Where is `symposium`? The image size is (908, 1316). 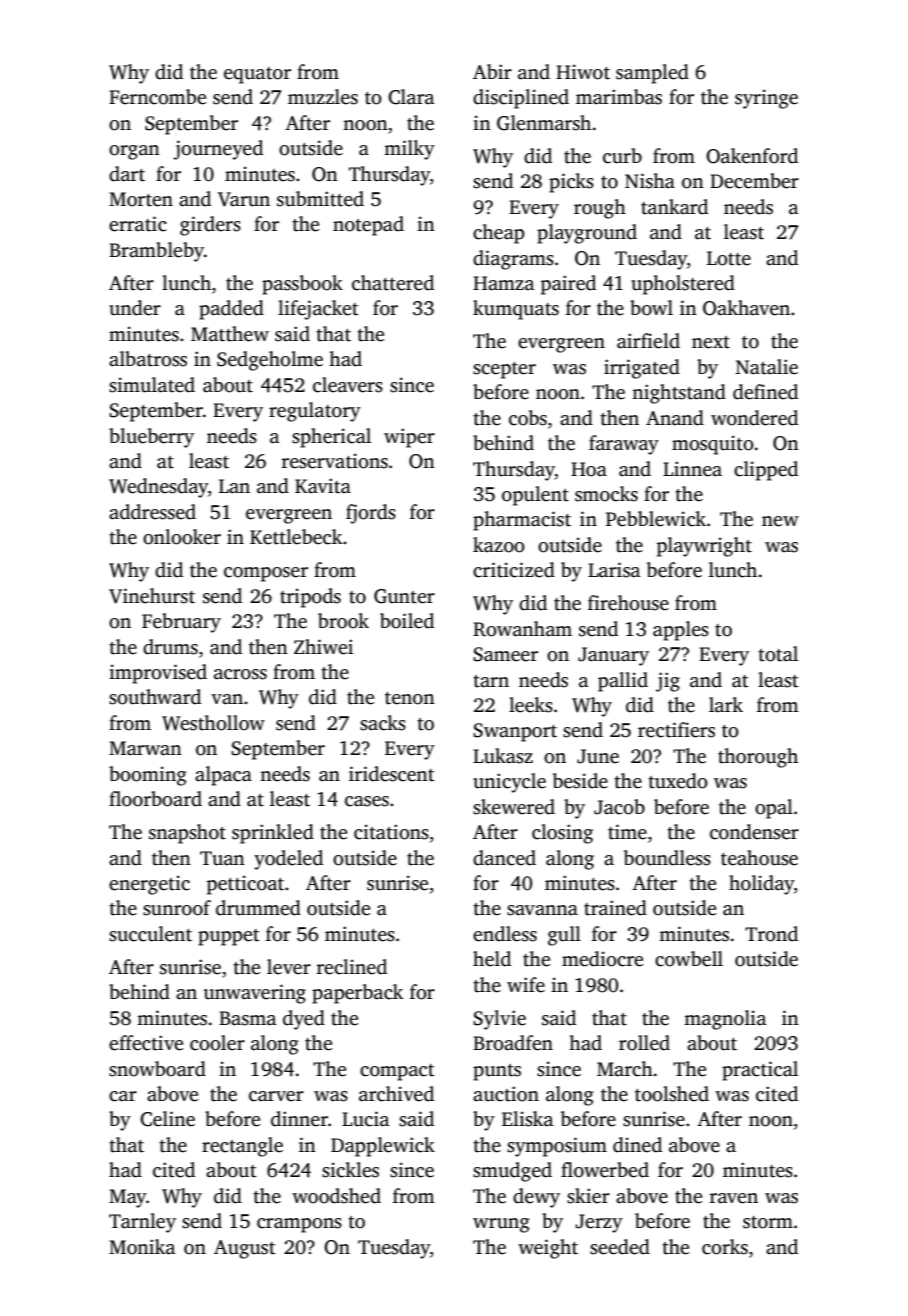 symposium is located at coordinates (557, 1147).
